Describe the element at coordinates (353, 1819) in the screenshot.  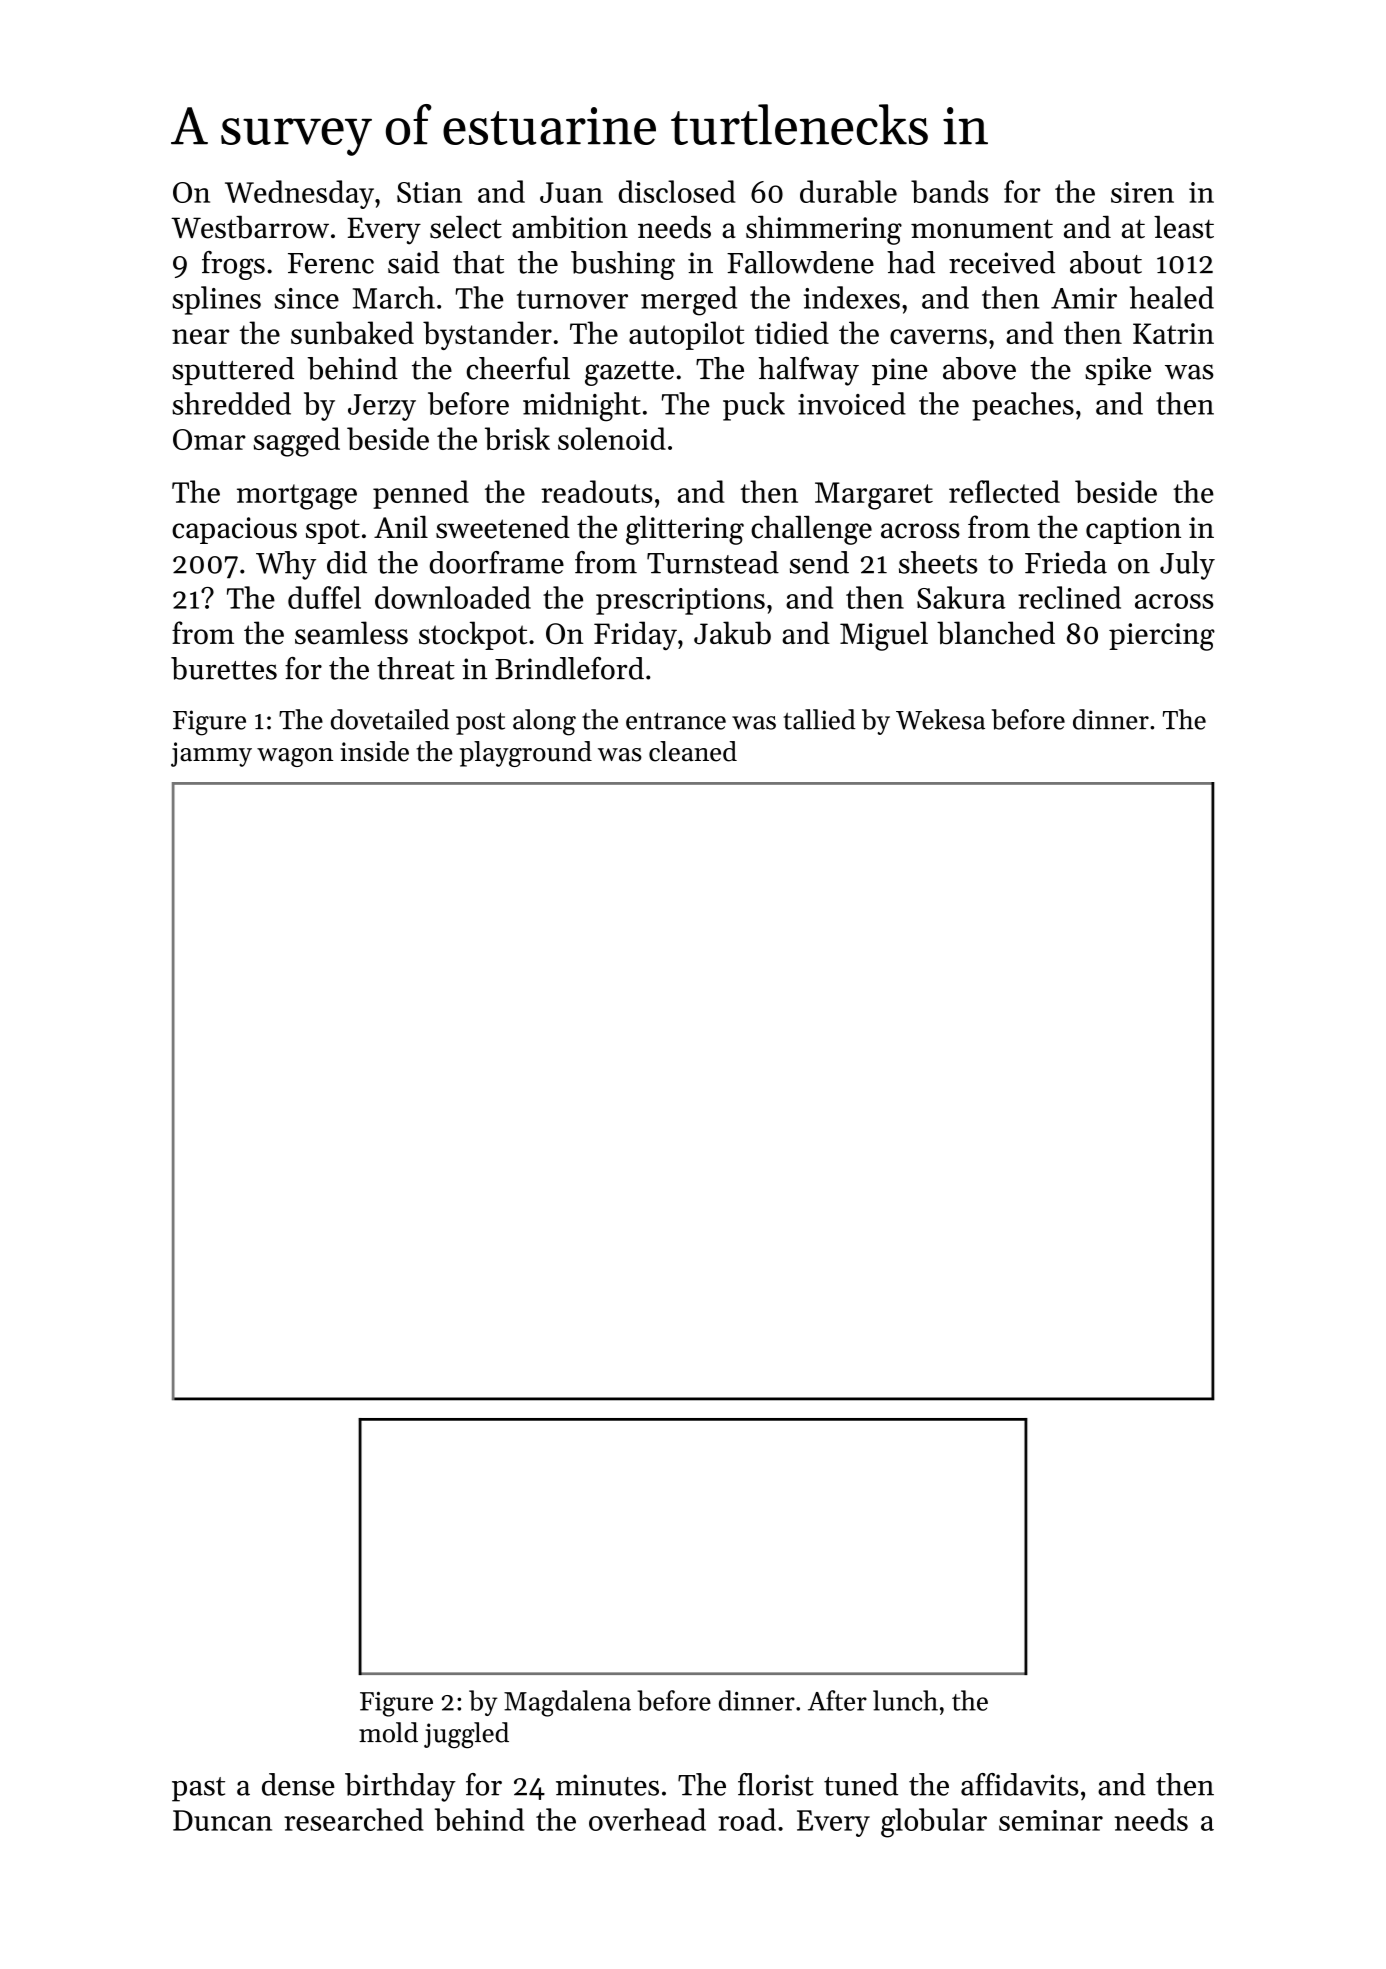
I see `researched` at that location.
